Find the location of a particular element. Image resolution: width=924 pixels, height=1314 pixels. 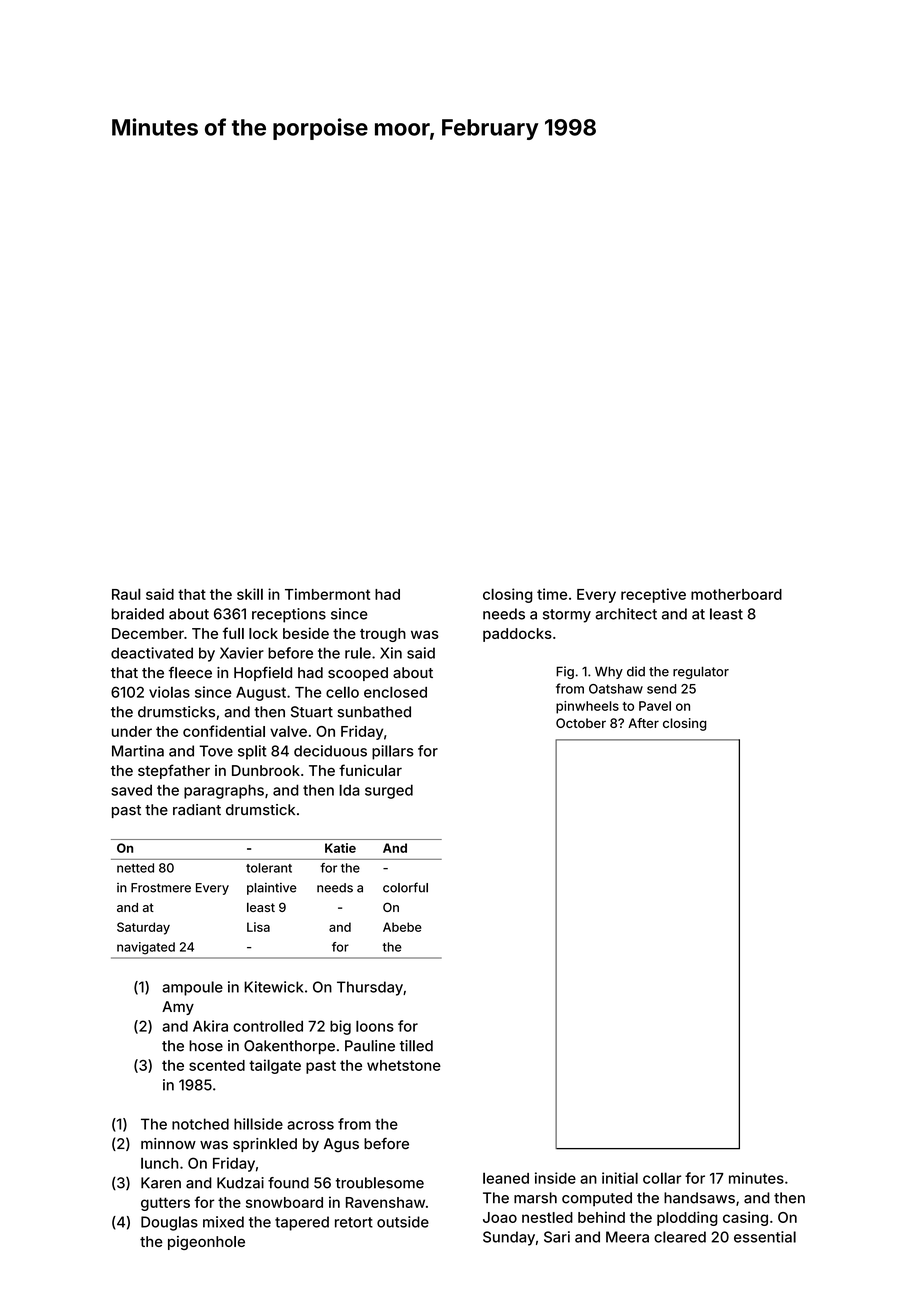

inside is located at coordinates (555, 1178).
